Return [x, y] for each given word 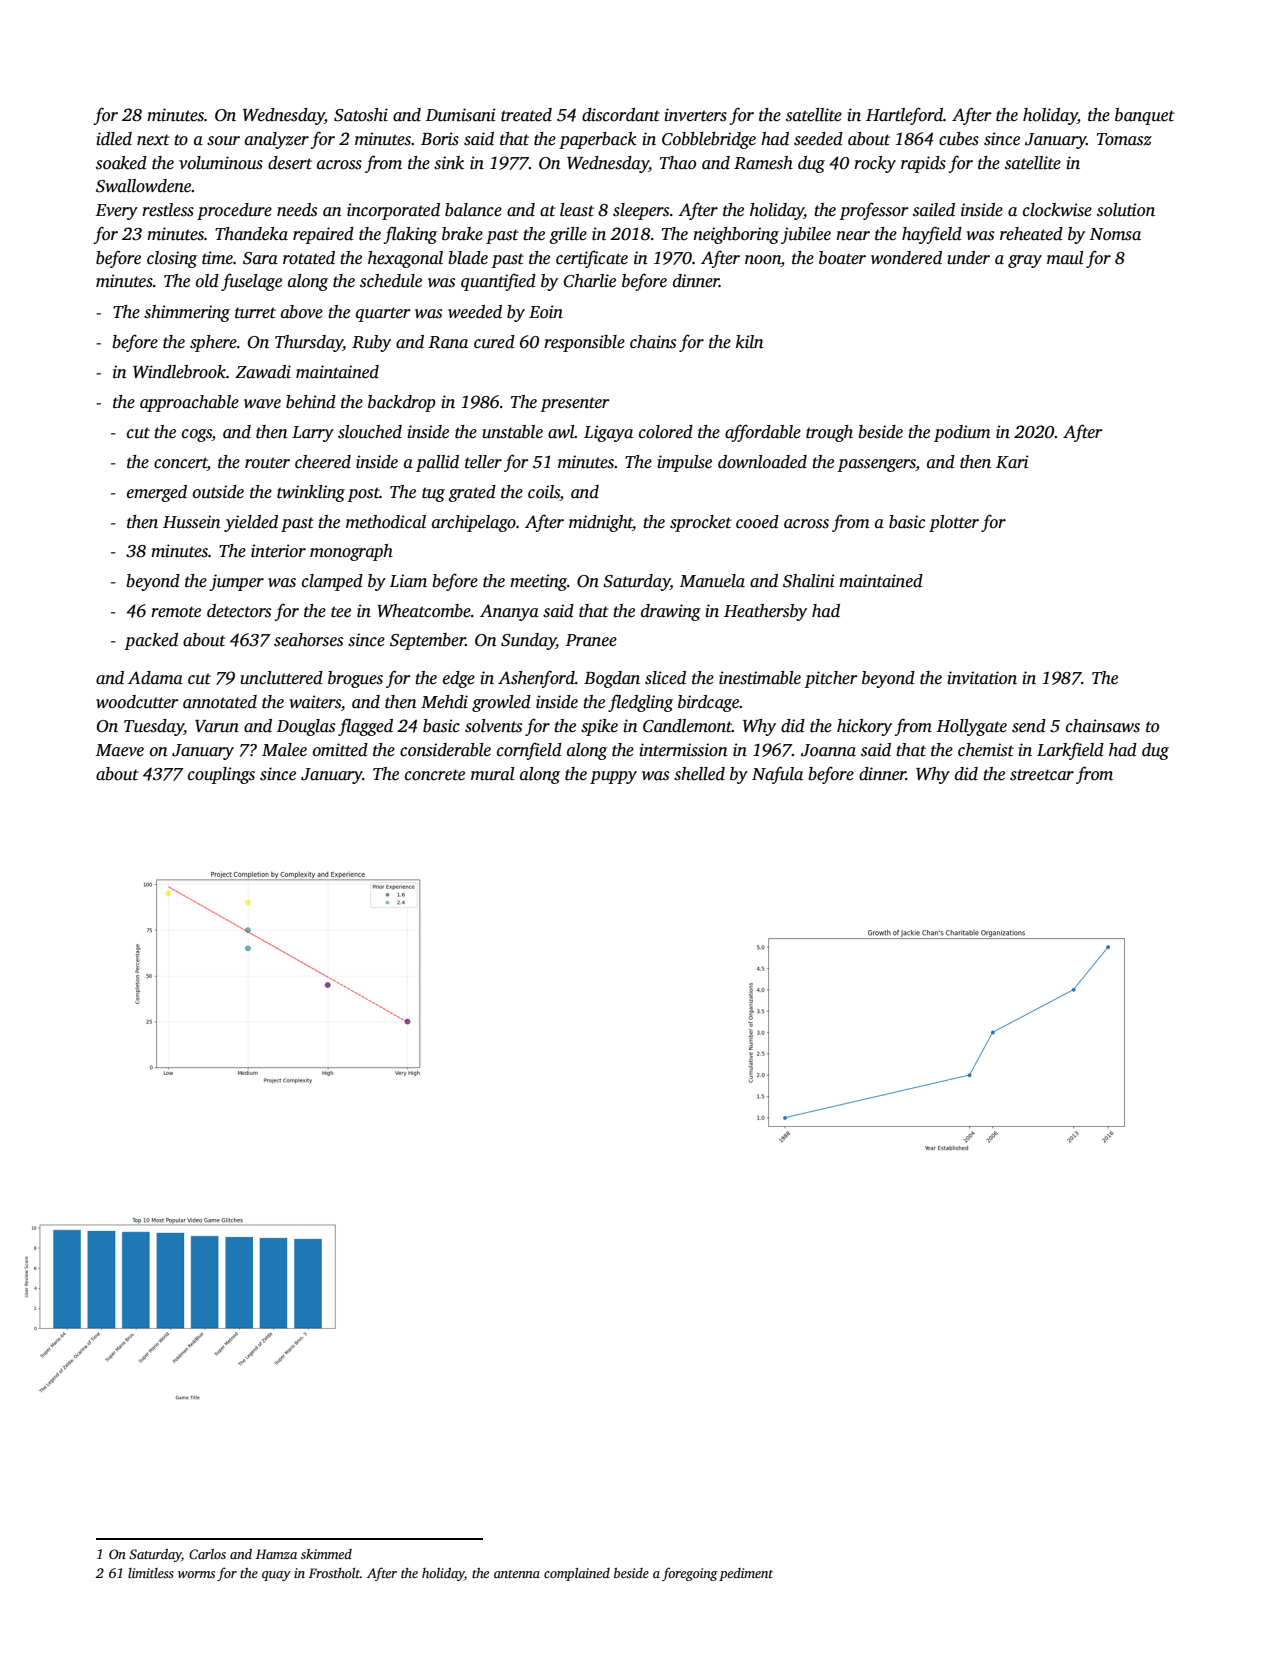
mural [493, 774]
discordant [621, 115]
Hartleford [904, 116]
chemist [986, 750]
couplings [221, 775]
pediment [746, 1574]
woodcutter [137, 702]
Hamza [276, 1554]
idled [114, 139]
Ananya [509, 612]
